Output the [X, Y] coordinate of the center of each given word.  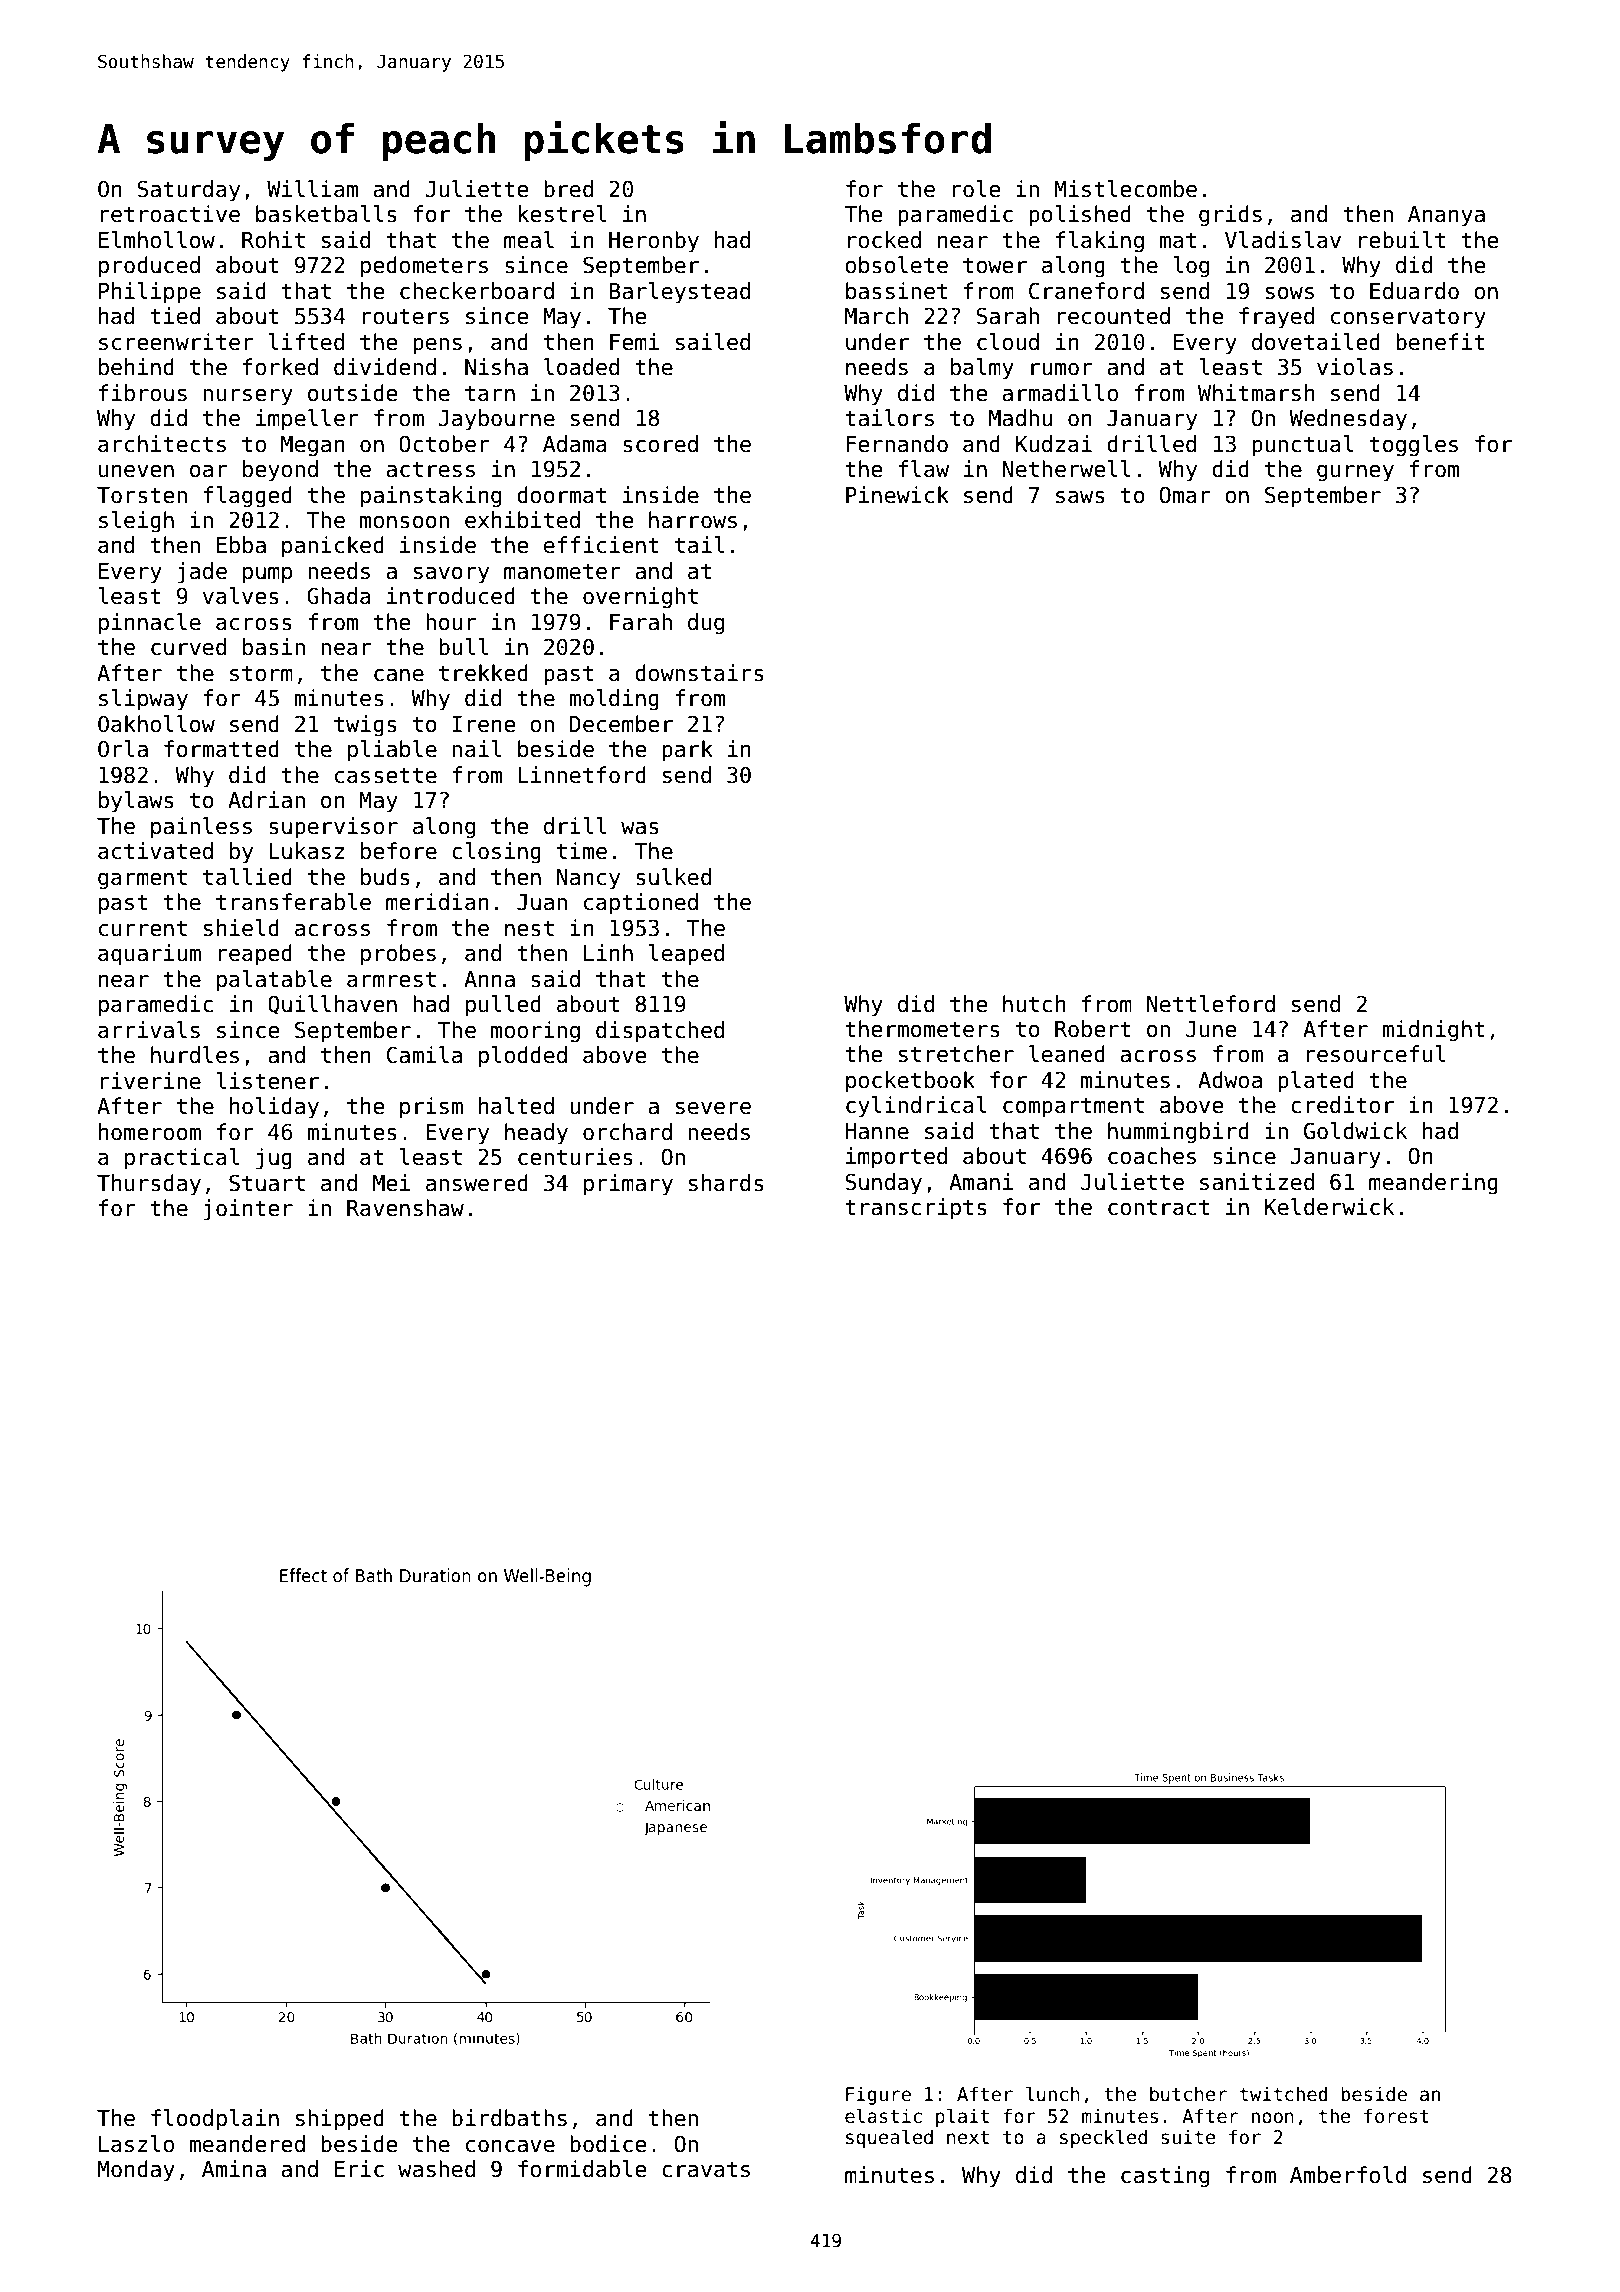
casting [1165, 2177]
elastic [883, 2116]
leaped [686, 955]
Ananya [1446, 216]
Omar [1185, 495]
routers [405, 316]
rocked [884, 240]
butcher [1188, 2094]
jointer [248, 1210]
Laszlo [136, 2144]
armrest [391, 979]
